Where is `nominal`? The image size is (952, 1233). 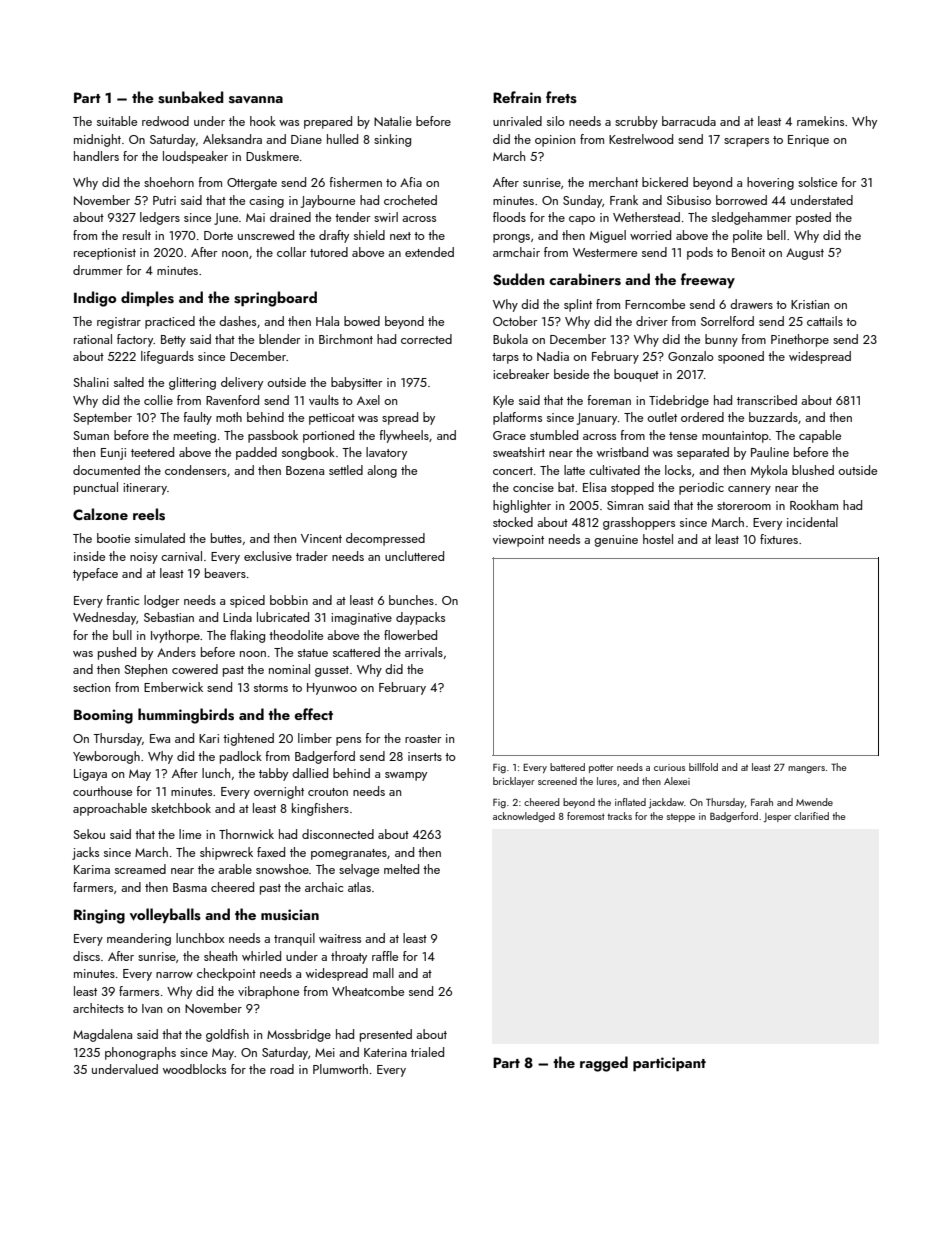
nominal is located at coordinates (289, 669).
